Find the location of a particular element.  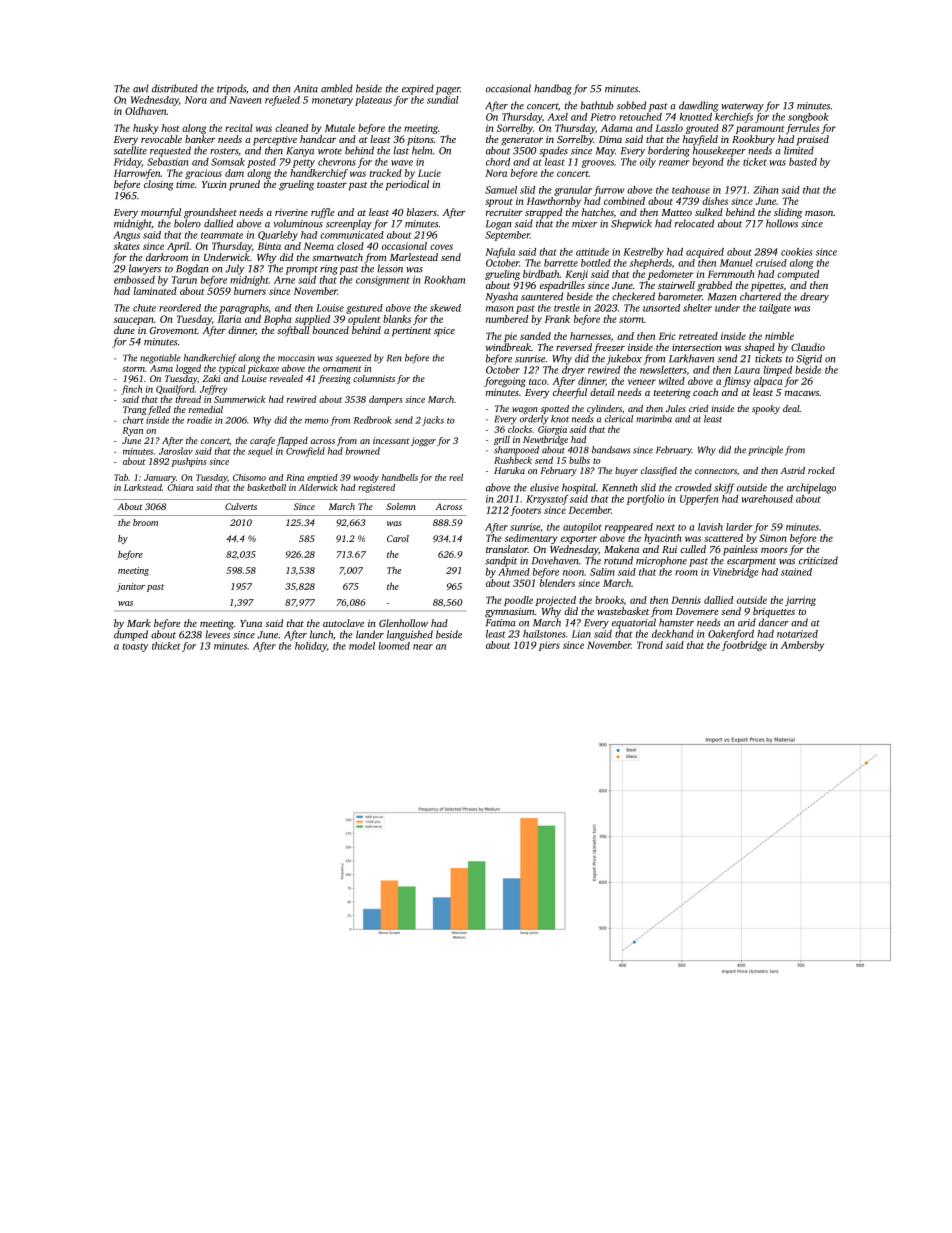

elusive is located at coordinates (544, 487).
